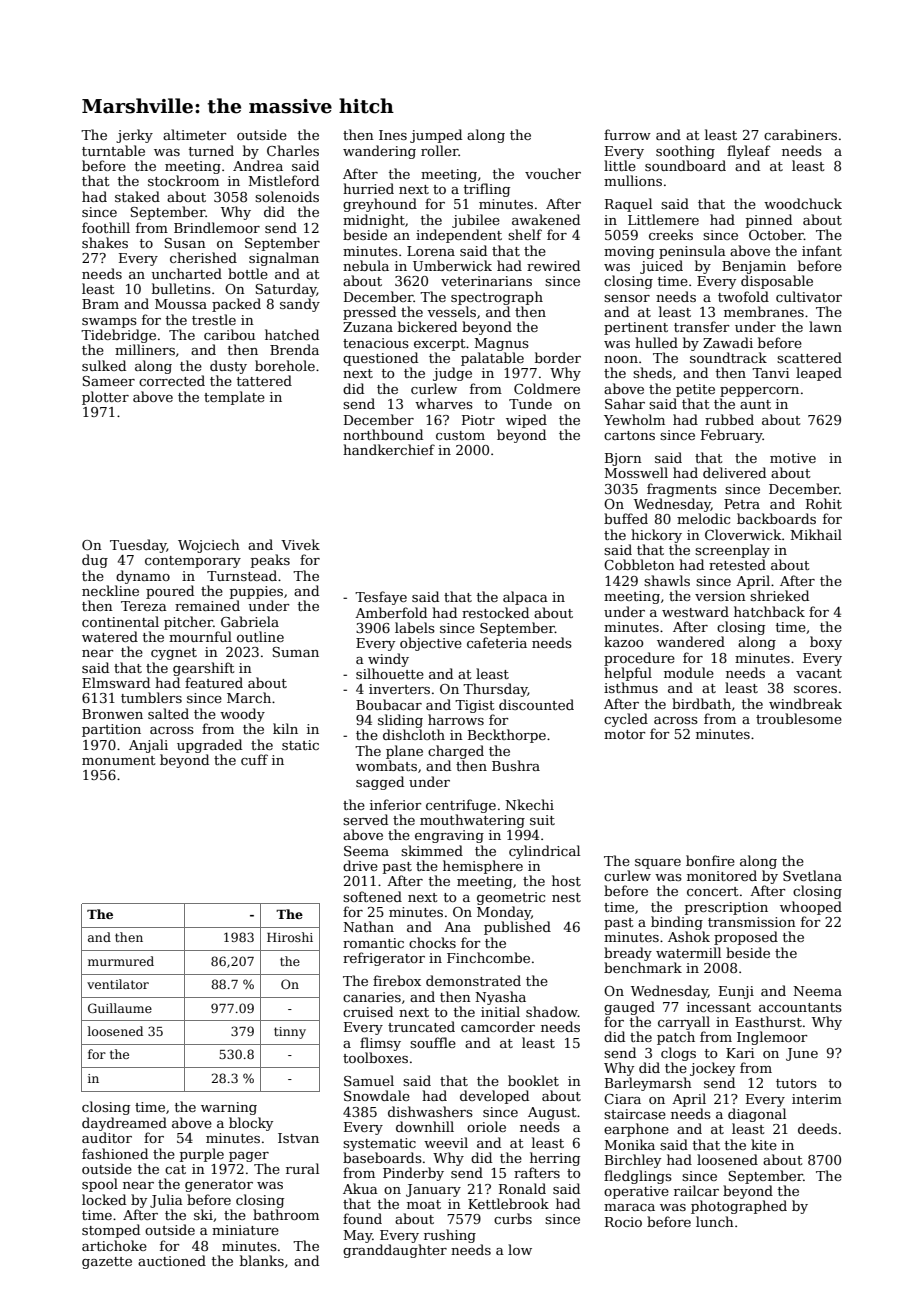 The height and width of the page is (1308, 924). What do you see at coordinates (119, 760) in the page?
I see `monument` at bounding box center [119, 760].
